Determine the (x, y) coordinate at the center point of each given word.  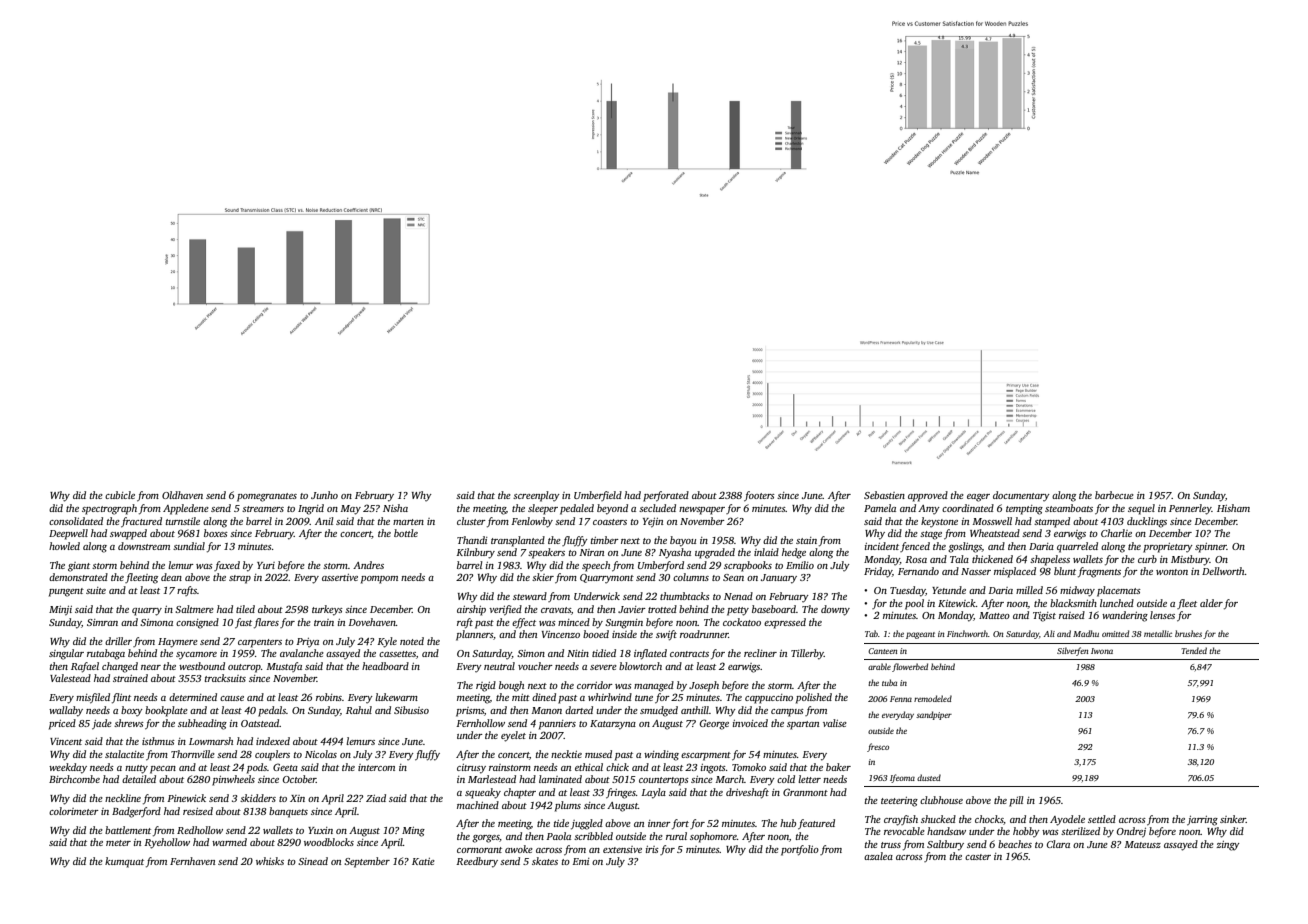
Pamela (880, 508)
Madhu (1086, 633)
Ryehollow (167, 843)
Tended (1194, 650)
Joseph (704, 686)
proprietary (1168, 548)
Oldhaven (182, 495)
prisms (470, 712)
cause (232, 698)
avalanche (302, 653)
